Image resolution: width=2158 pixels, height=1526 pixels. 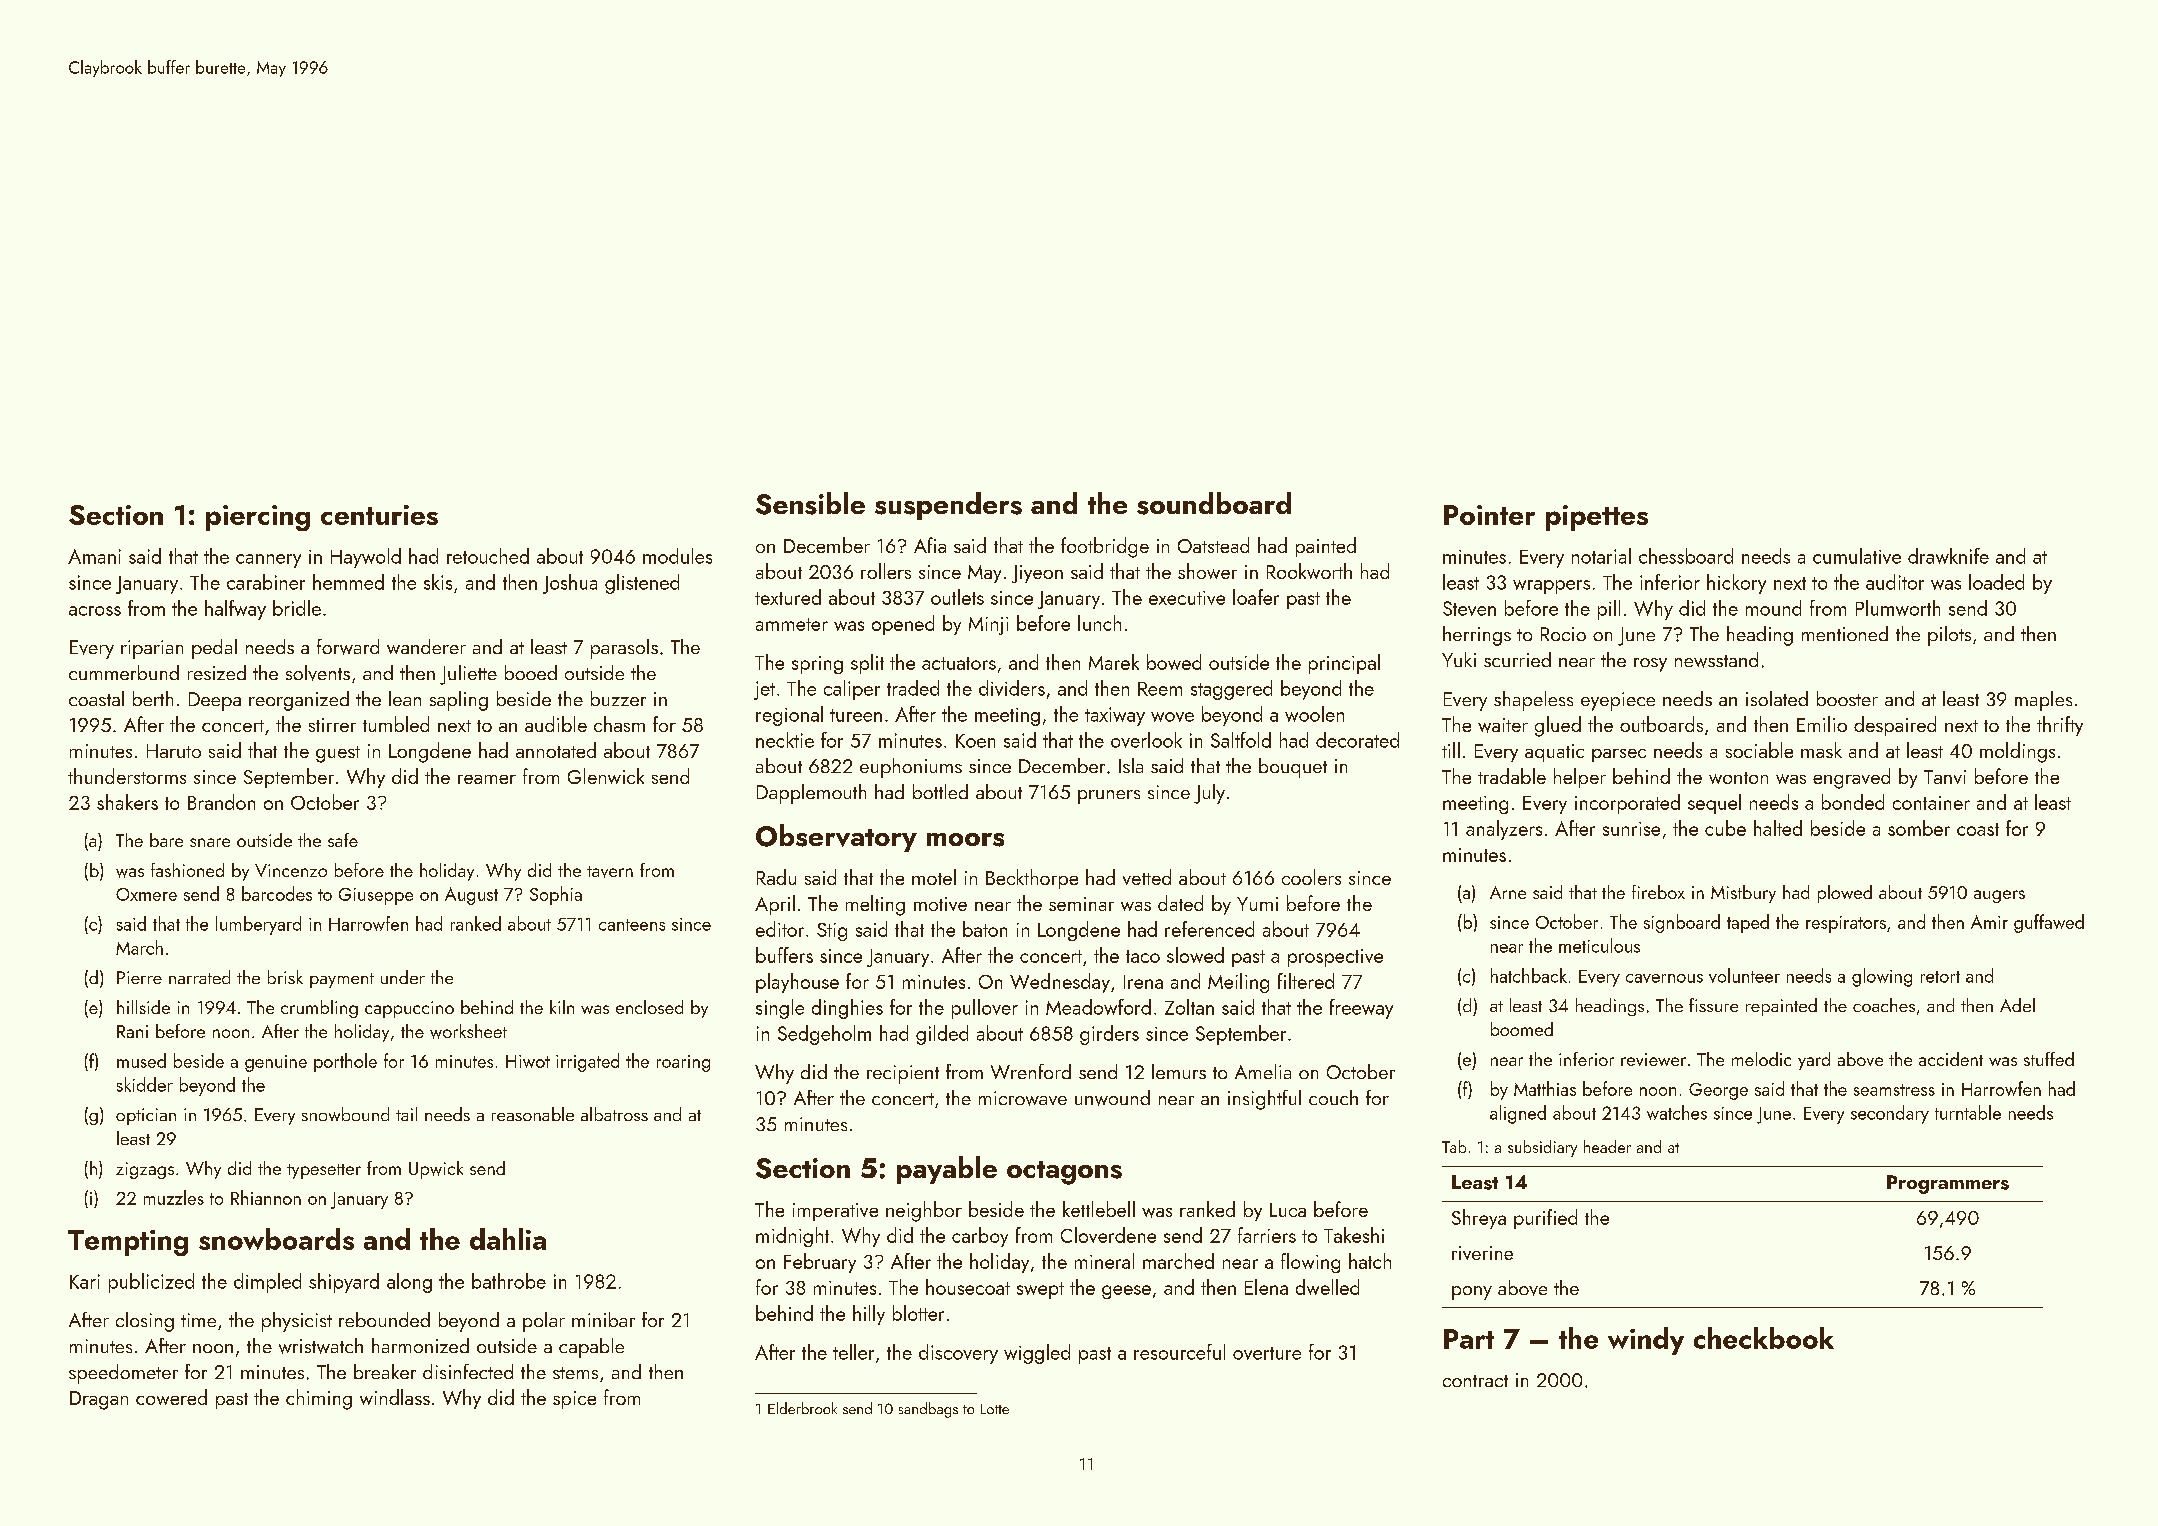 I want to click on contract, so click(x=1475, y=1381).
